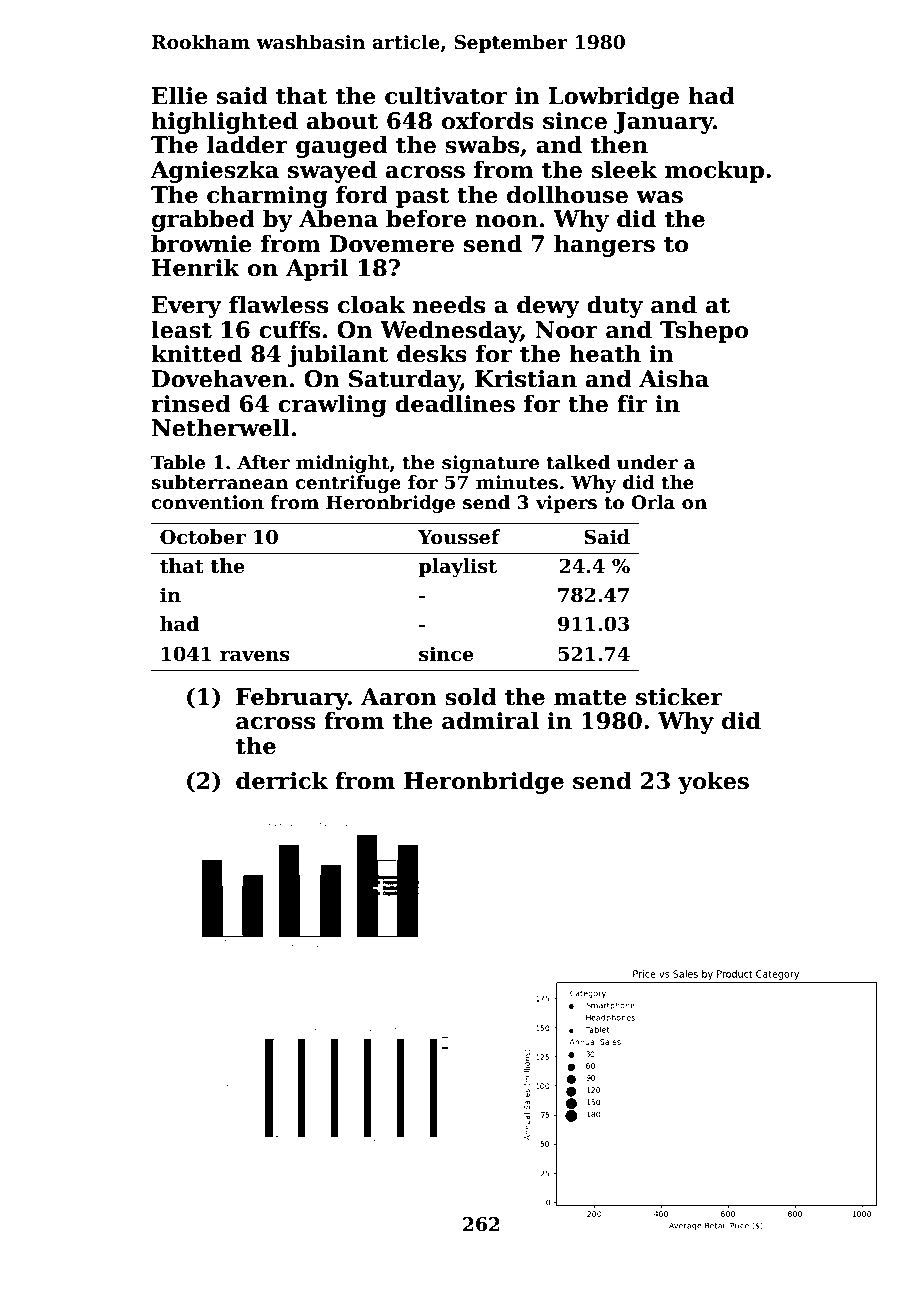  What do you see at coordinates (221, 427) in the image?
I see `Netherwell` at bounding box center [221, 427].
